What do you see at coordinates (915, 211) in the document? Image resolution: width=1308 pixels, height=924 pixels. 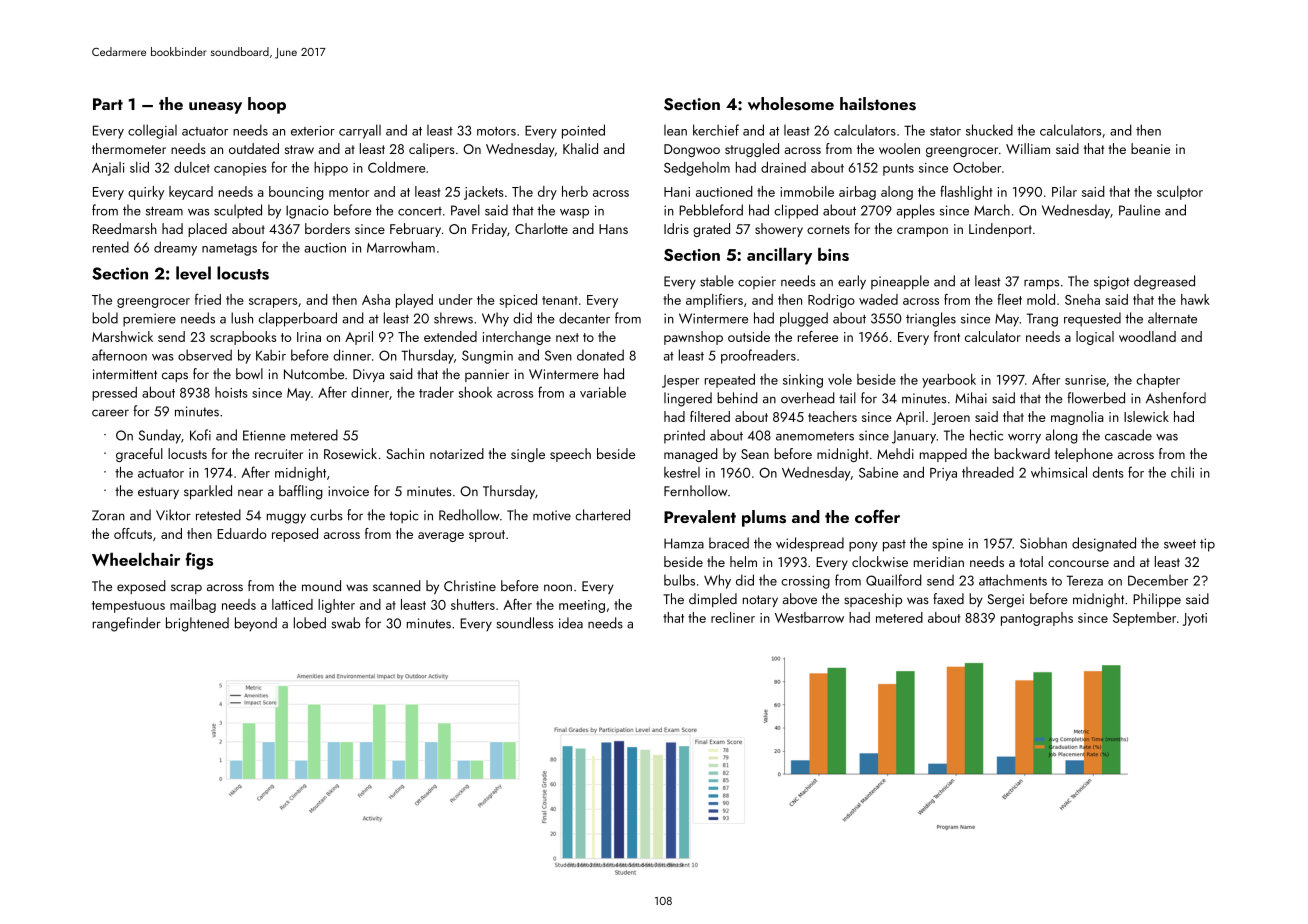 I see `apples` at bounding box center [915, 211].
